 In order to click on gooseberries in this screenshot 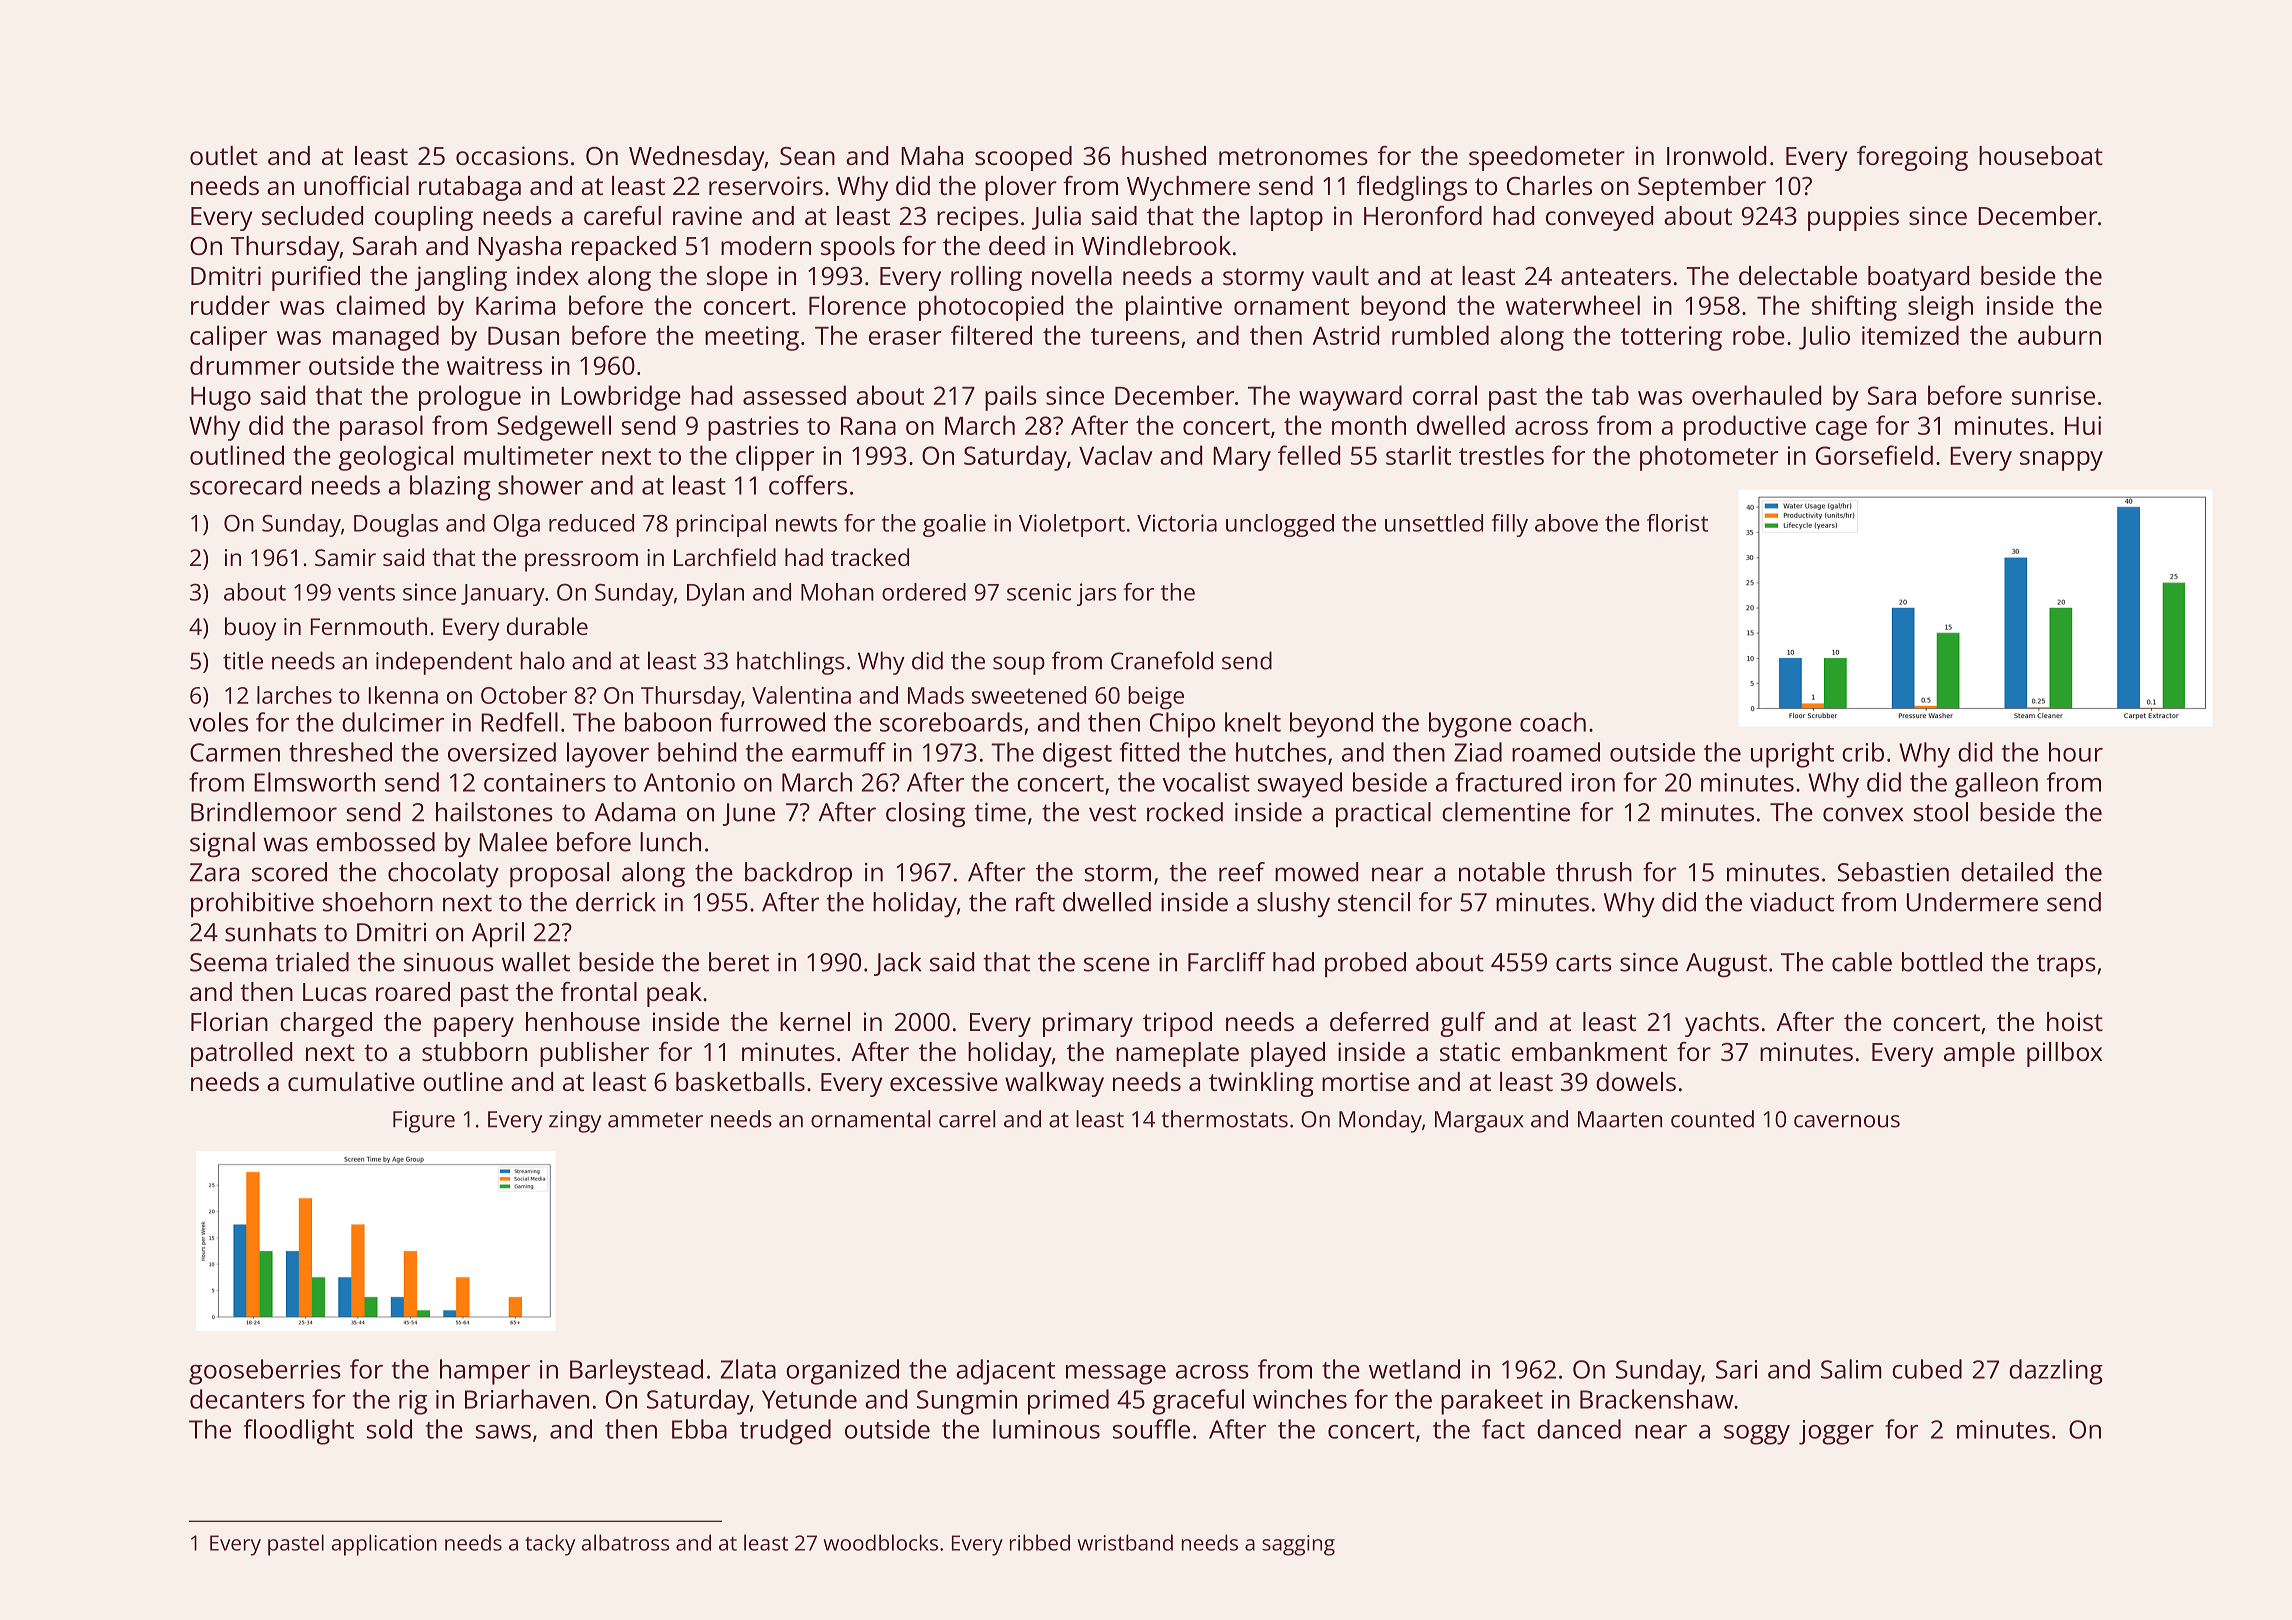, I will do `click(265, 1372)`.
